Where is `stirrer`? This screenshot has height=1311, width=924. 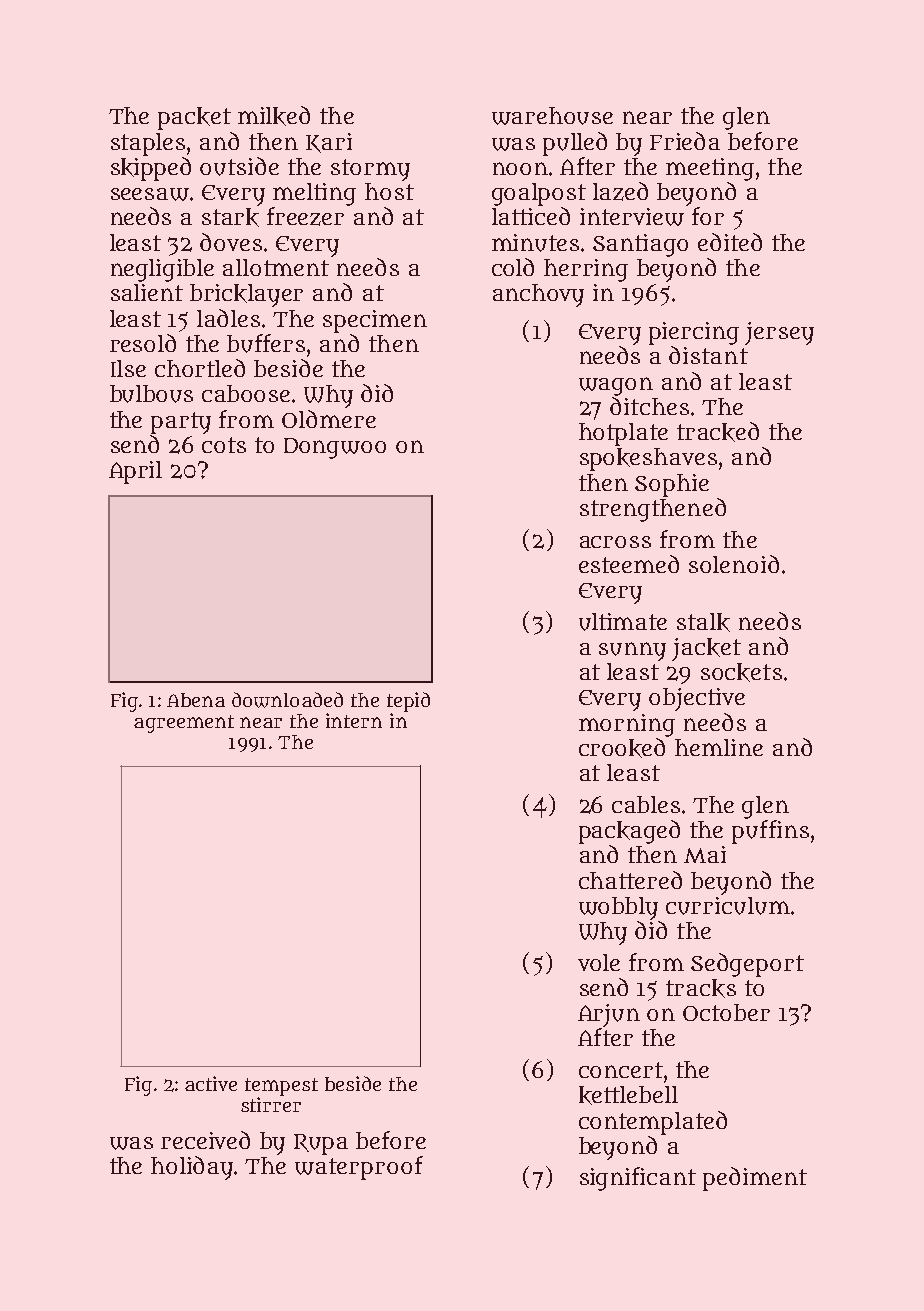
stirrer is located at coordinates (271, 1104).
